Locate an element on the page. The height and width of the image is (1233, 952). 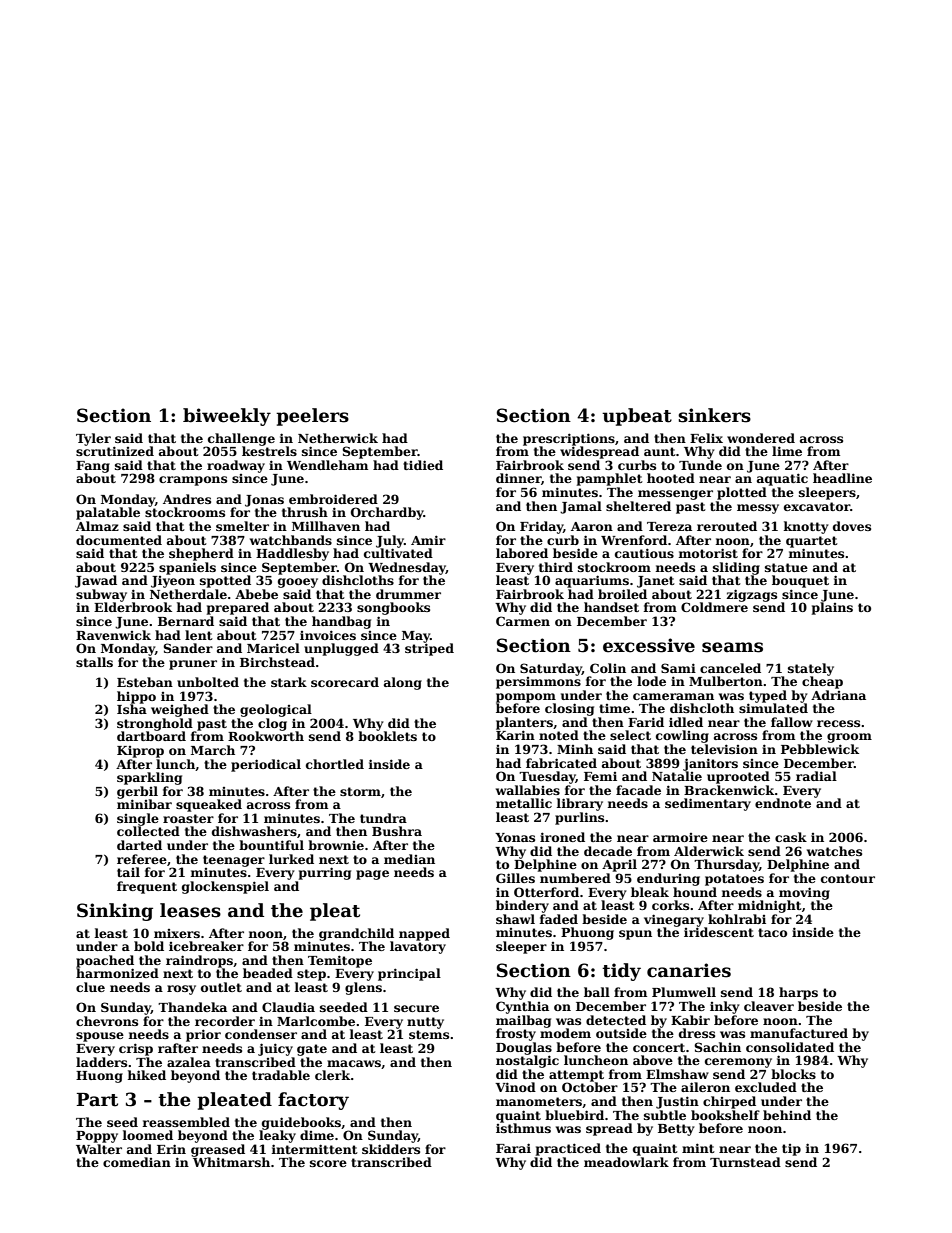
radial is located at coordinates (816, 776).
